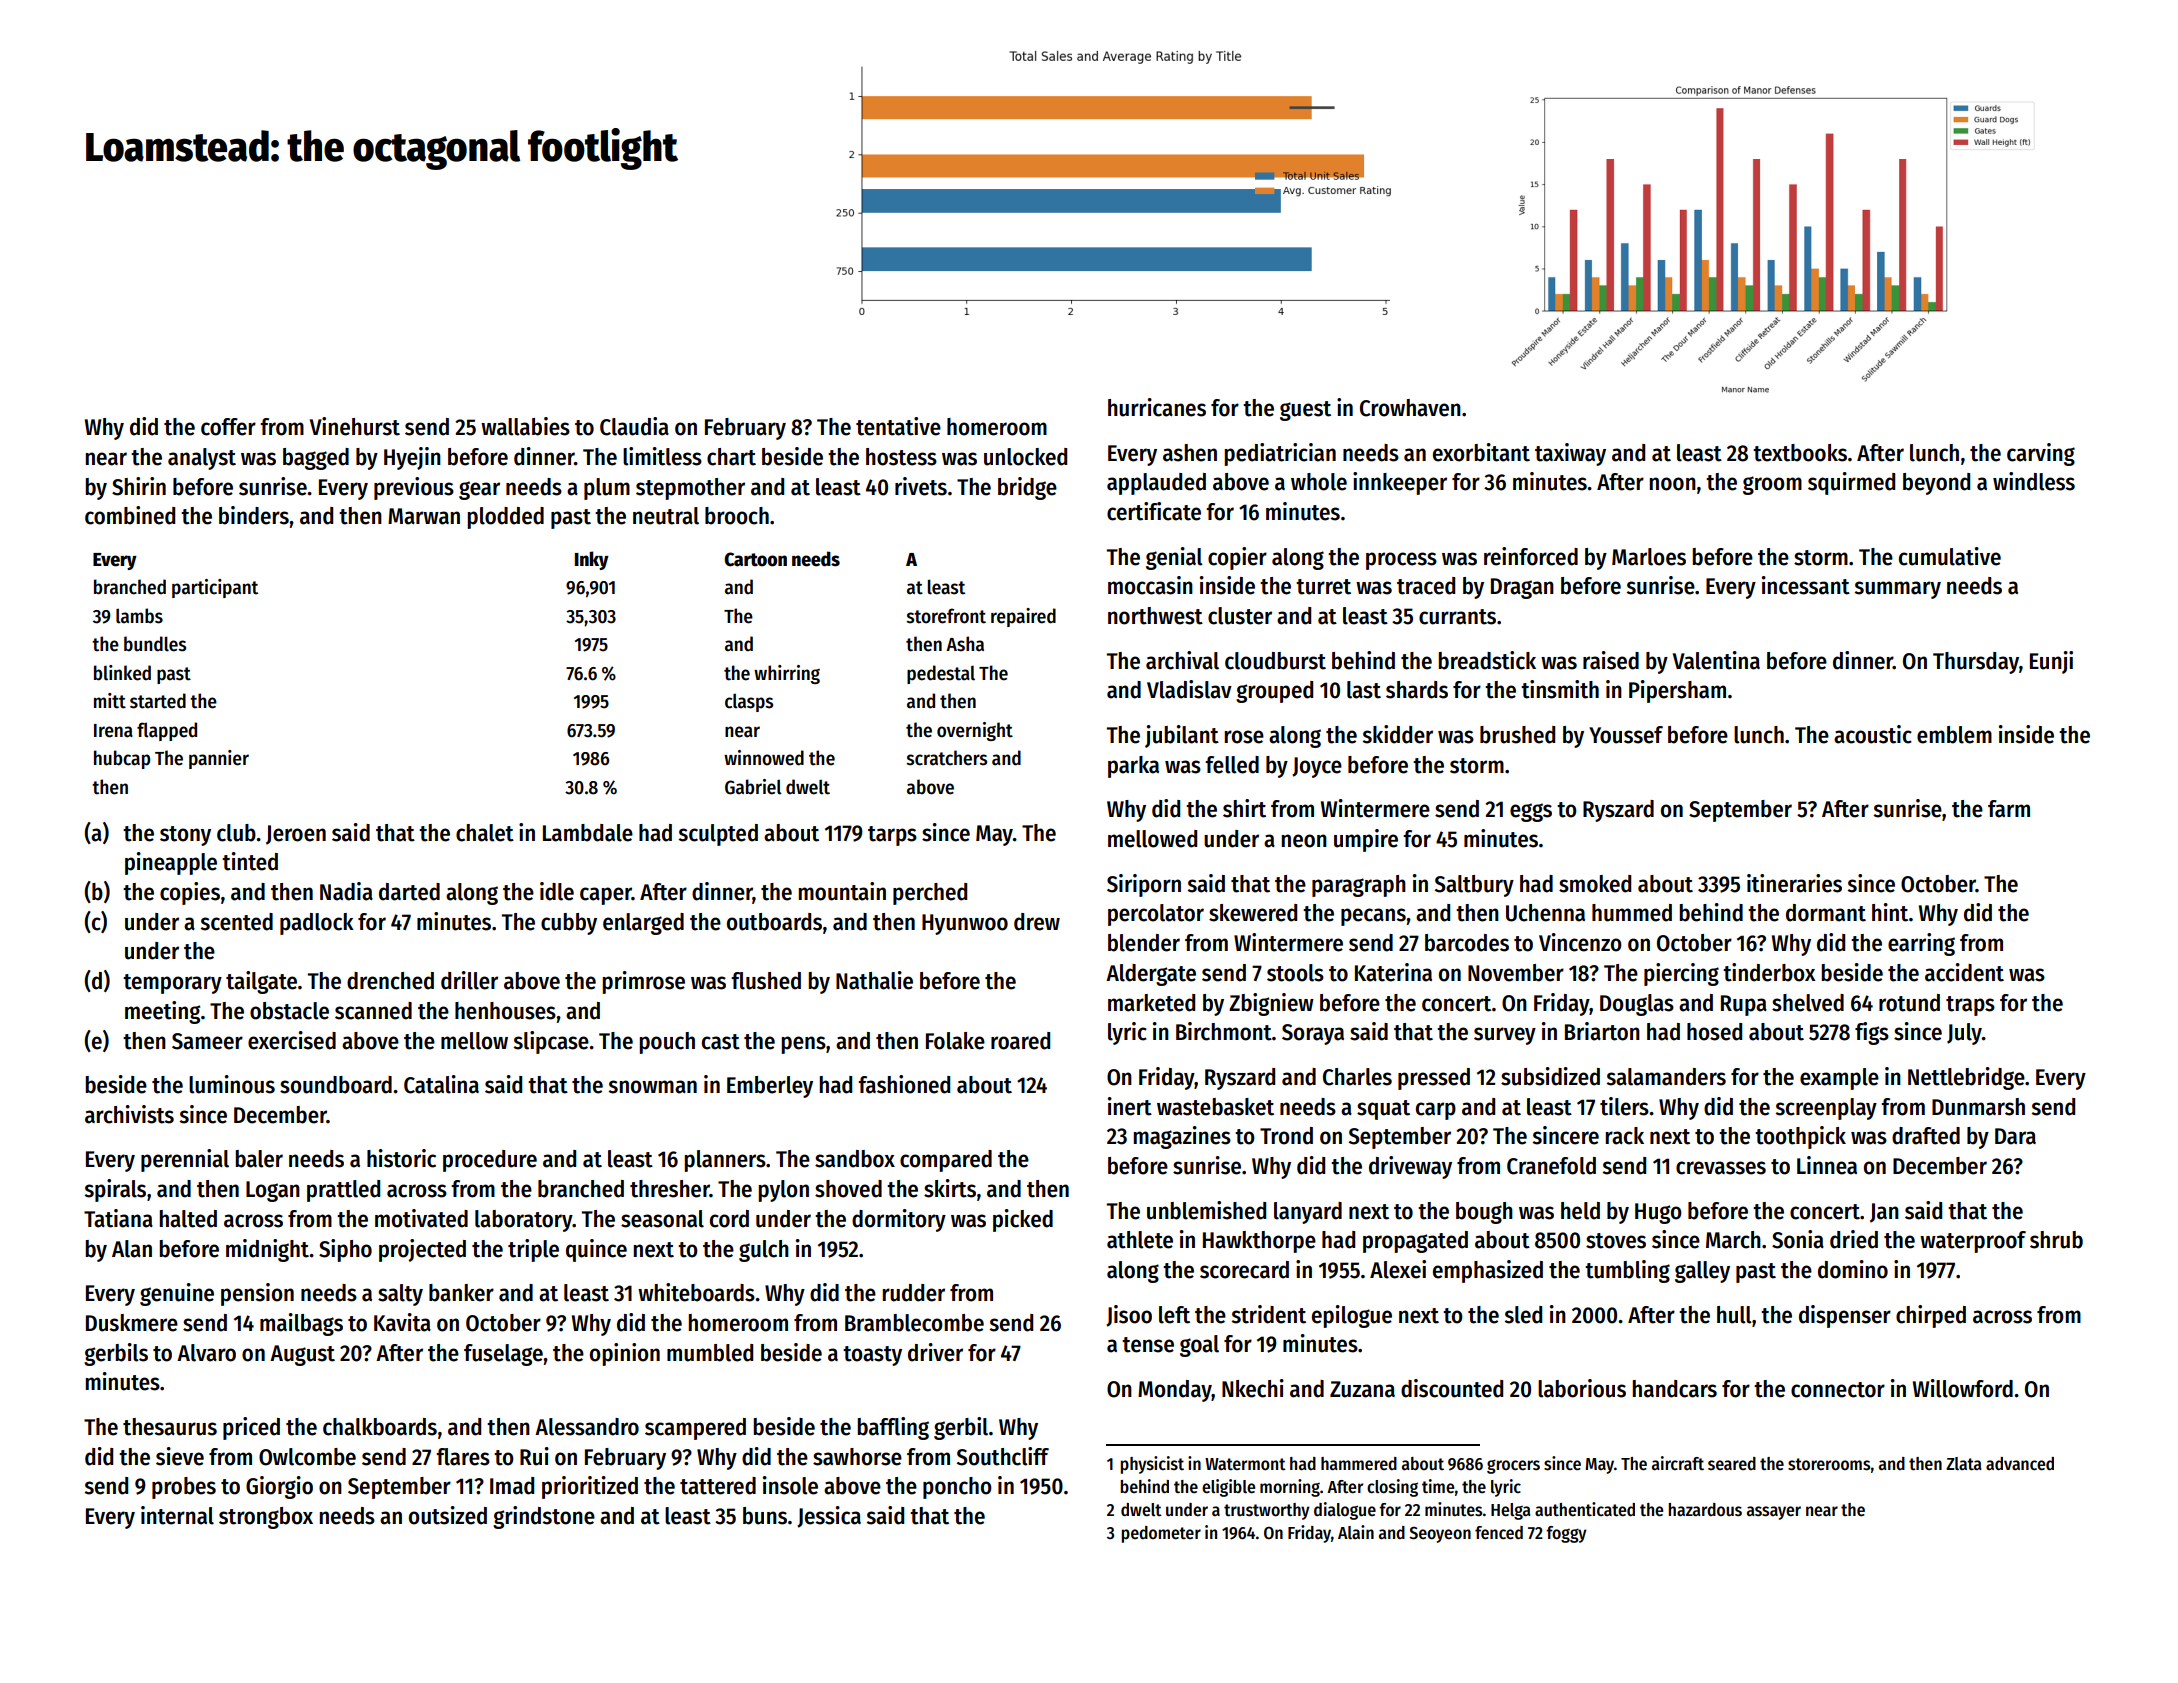  I want to click on thesaurus, so click(170, 1427).
